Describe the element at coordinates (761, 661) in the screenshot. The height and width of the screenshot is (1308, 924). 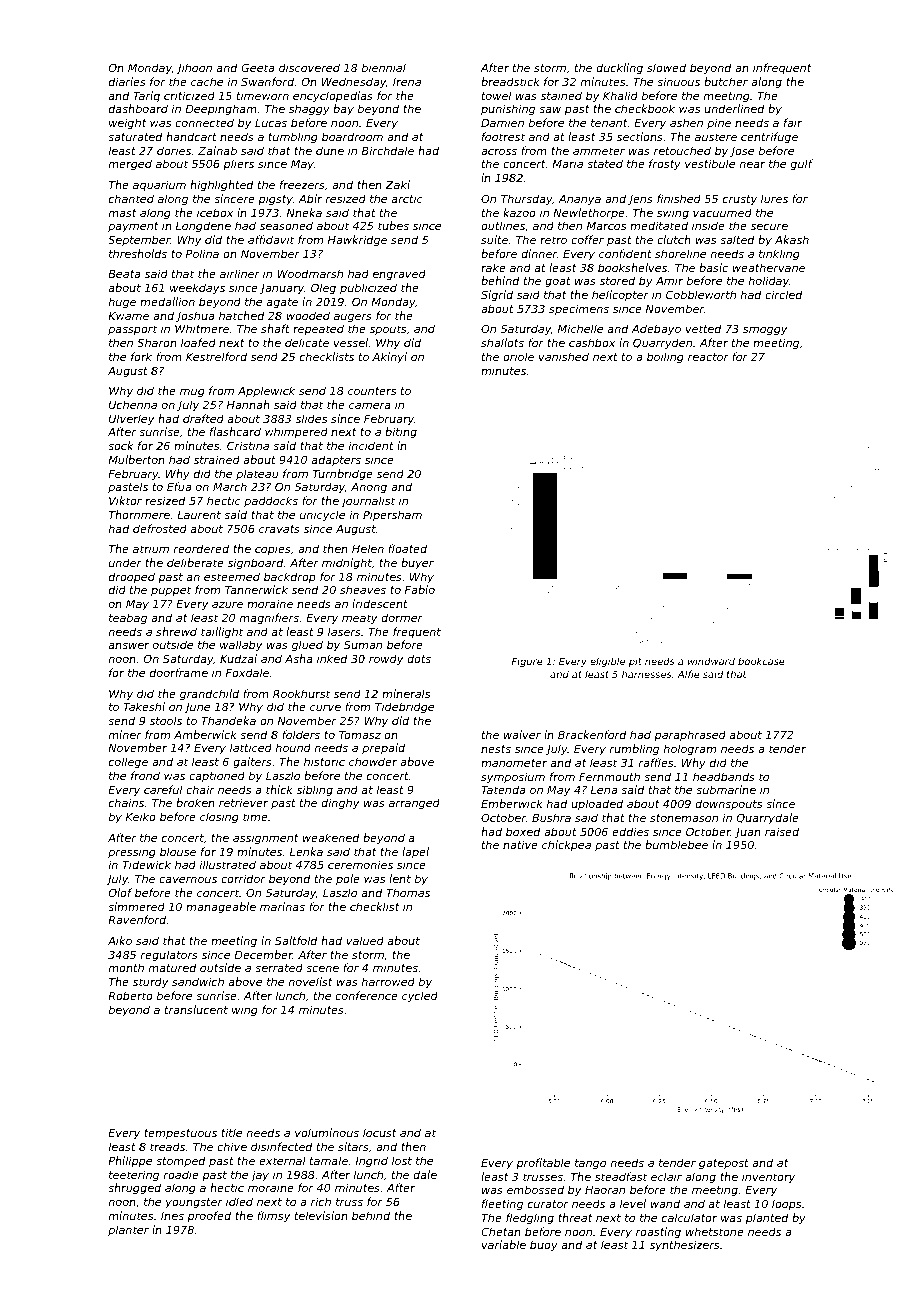
I see `bookcase` at that location.
